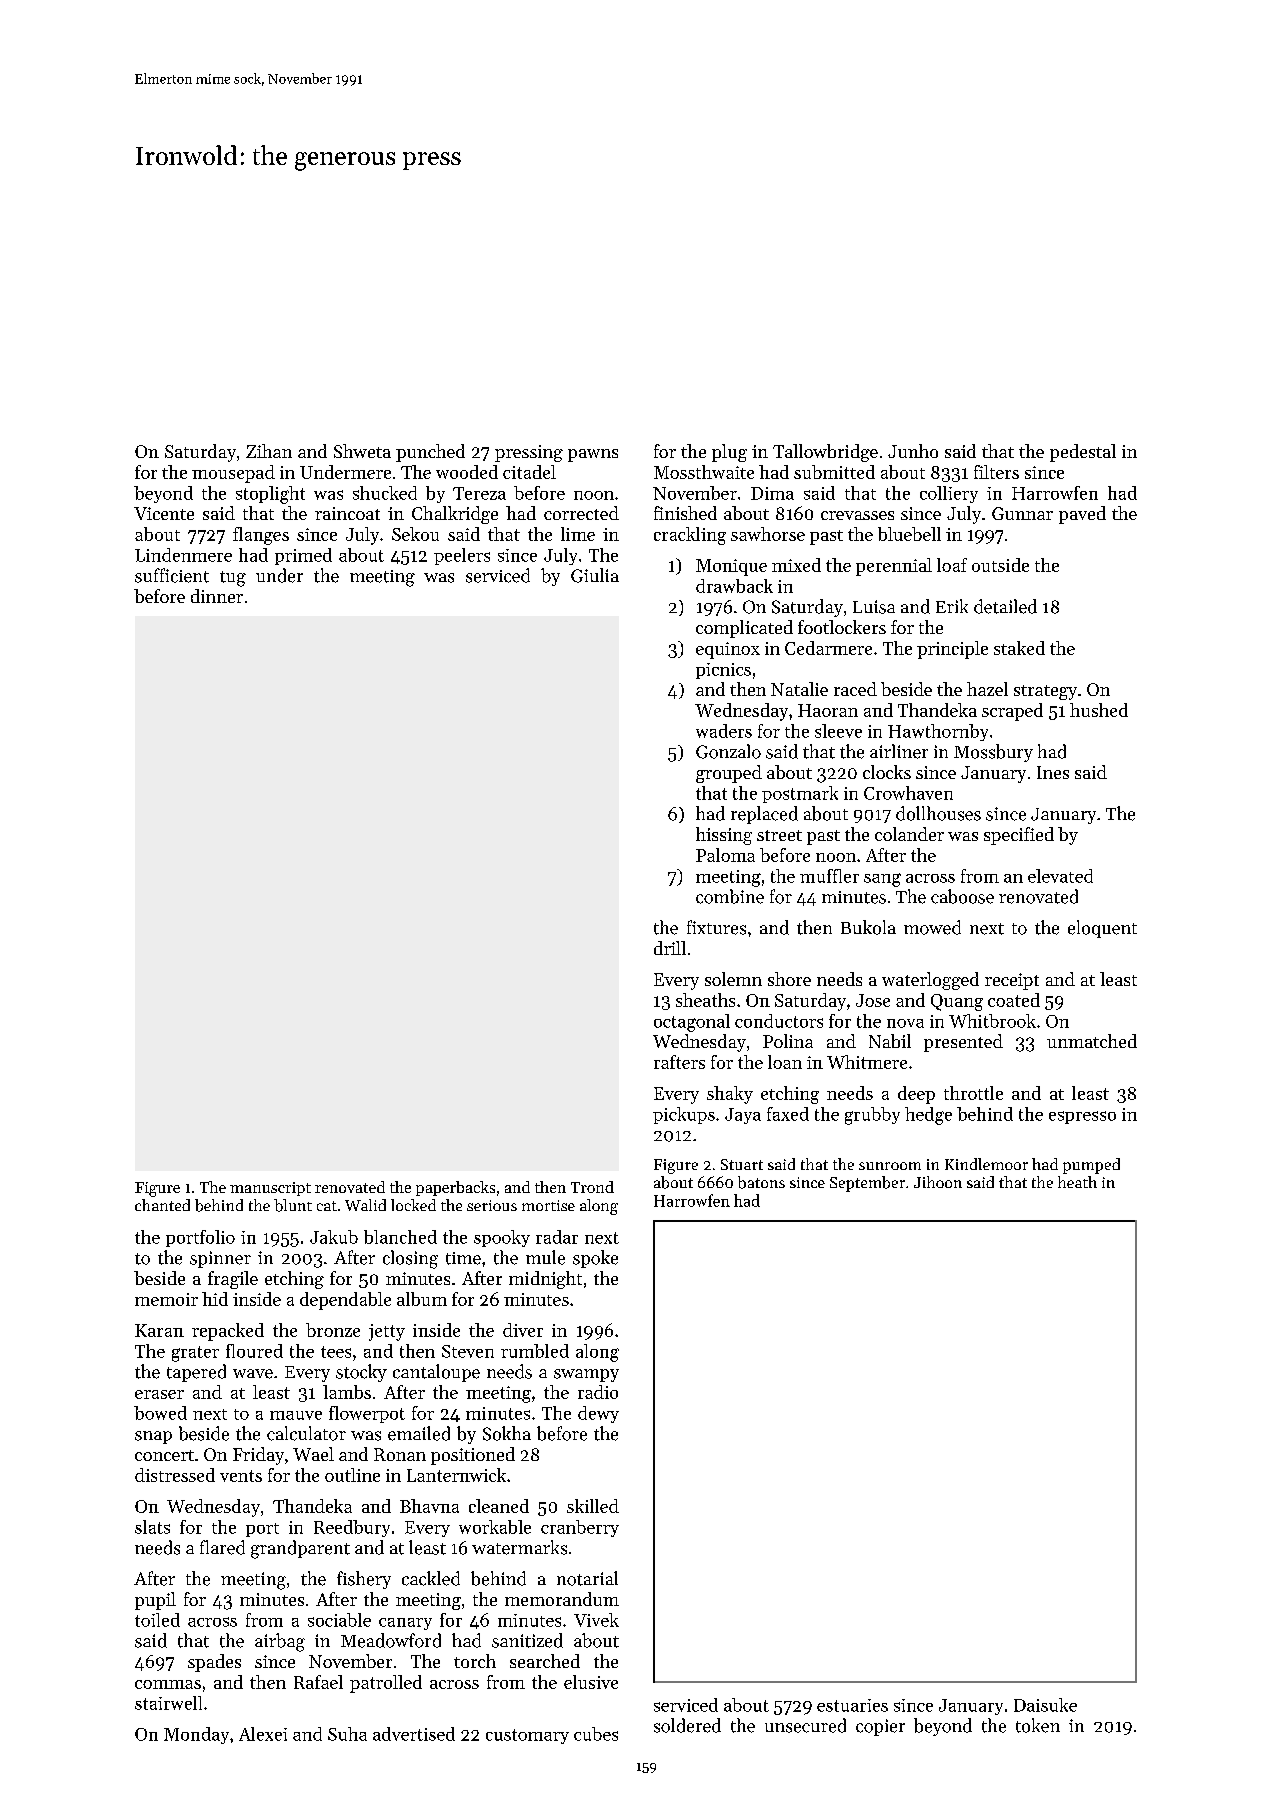  Describe the element at coordinates (670, 948) in the document. I see `drill` at that location.
